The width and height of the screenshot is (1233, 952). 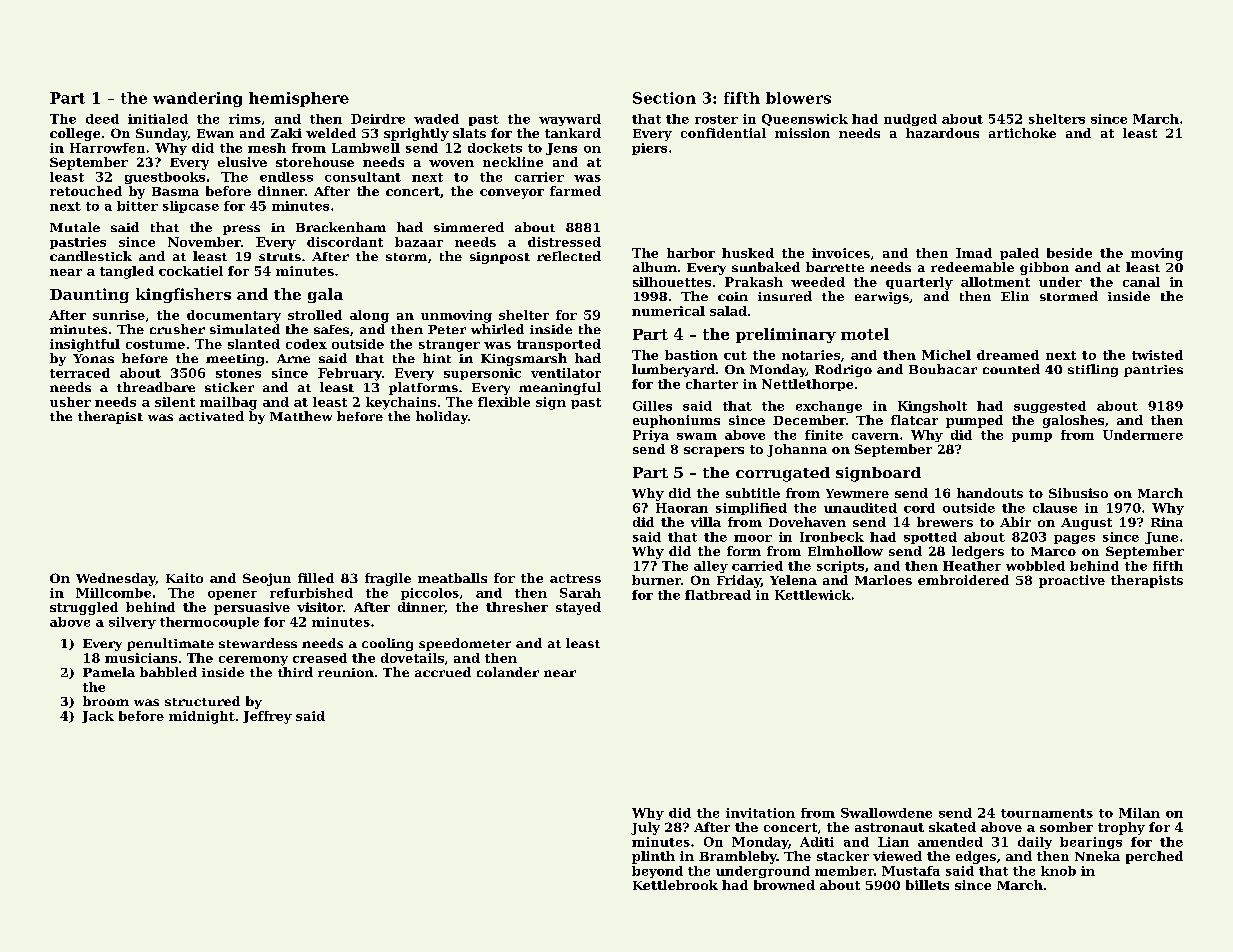 I want to click on waded, so click(x=436, y=119).
